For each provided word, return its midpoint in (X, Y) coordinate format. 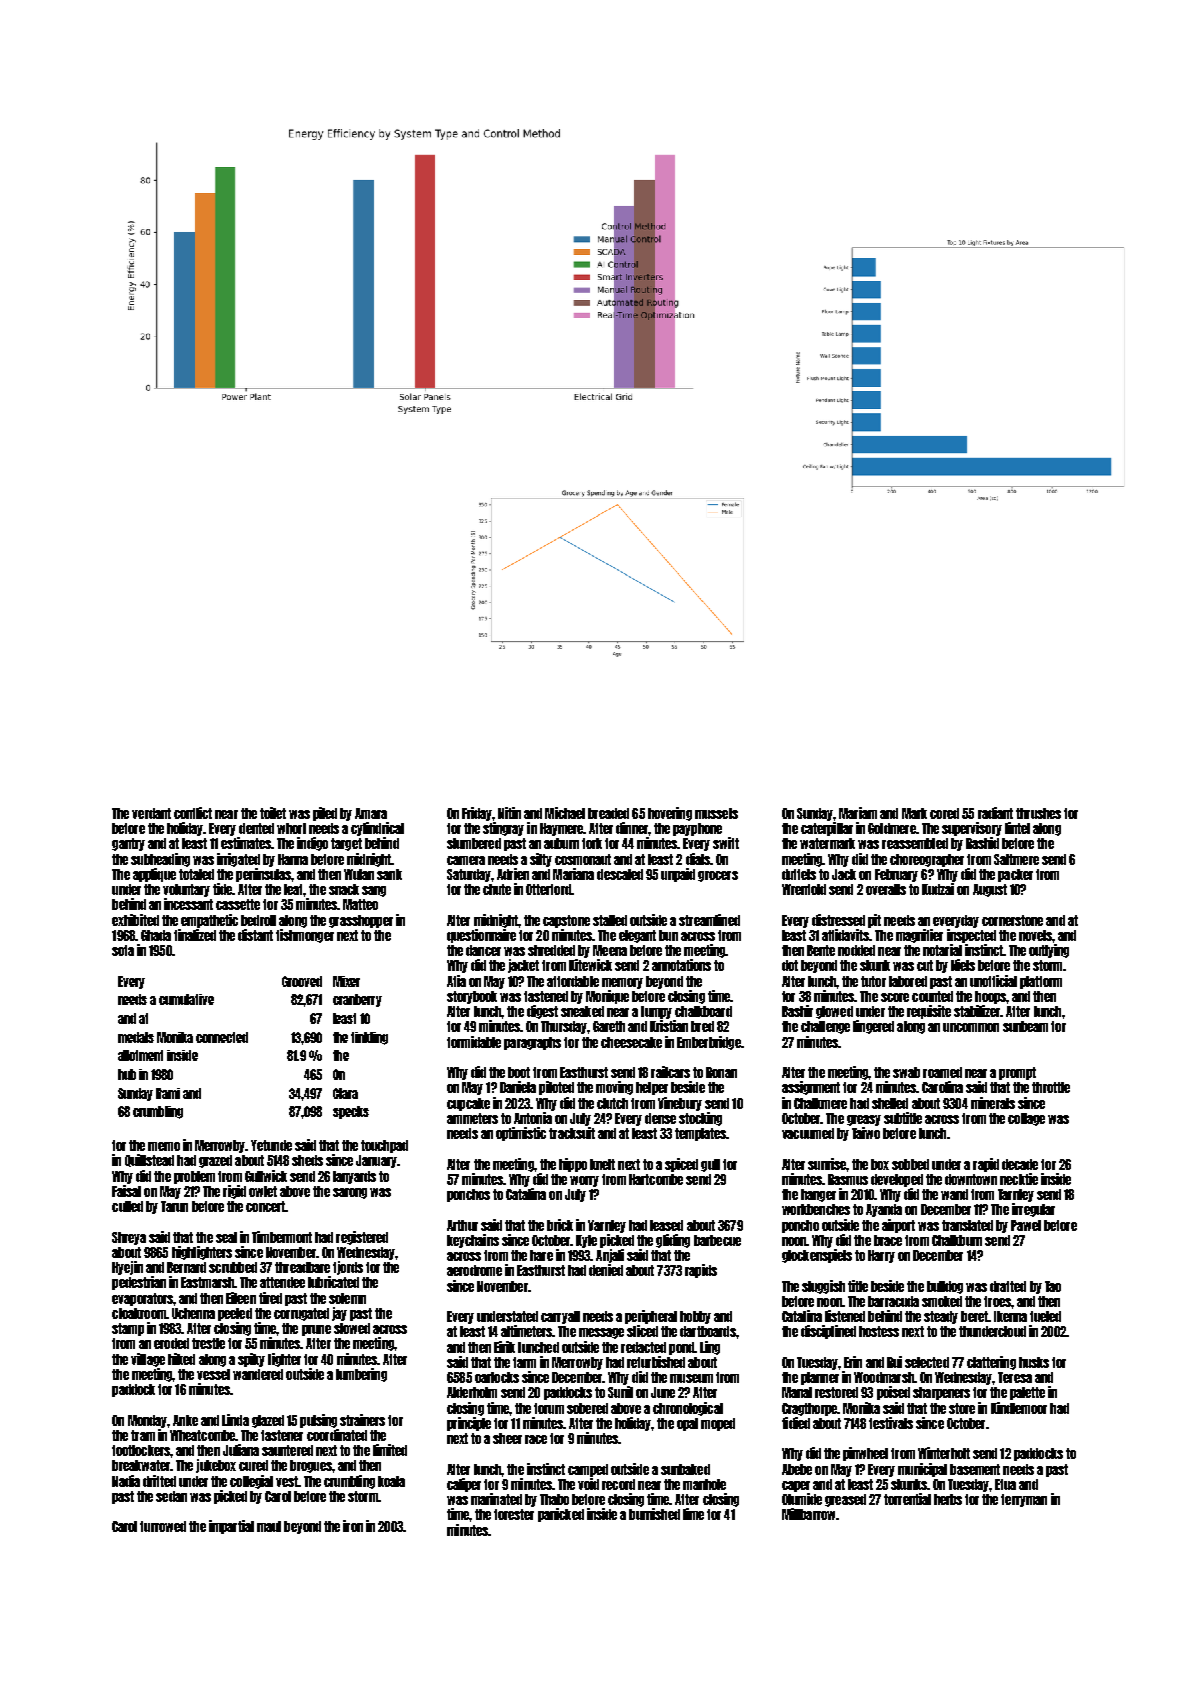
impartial (231, 1527)
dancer (483, 950)
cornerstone (1012, 920)
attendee (282, 1282)
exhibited (135, 920)
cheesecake (631, 1042)
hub (127, 1074)
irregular (1033, 1210)
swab (906, 1072)
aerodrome (474, 1270)
